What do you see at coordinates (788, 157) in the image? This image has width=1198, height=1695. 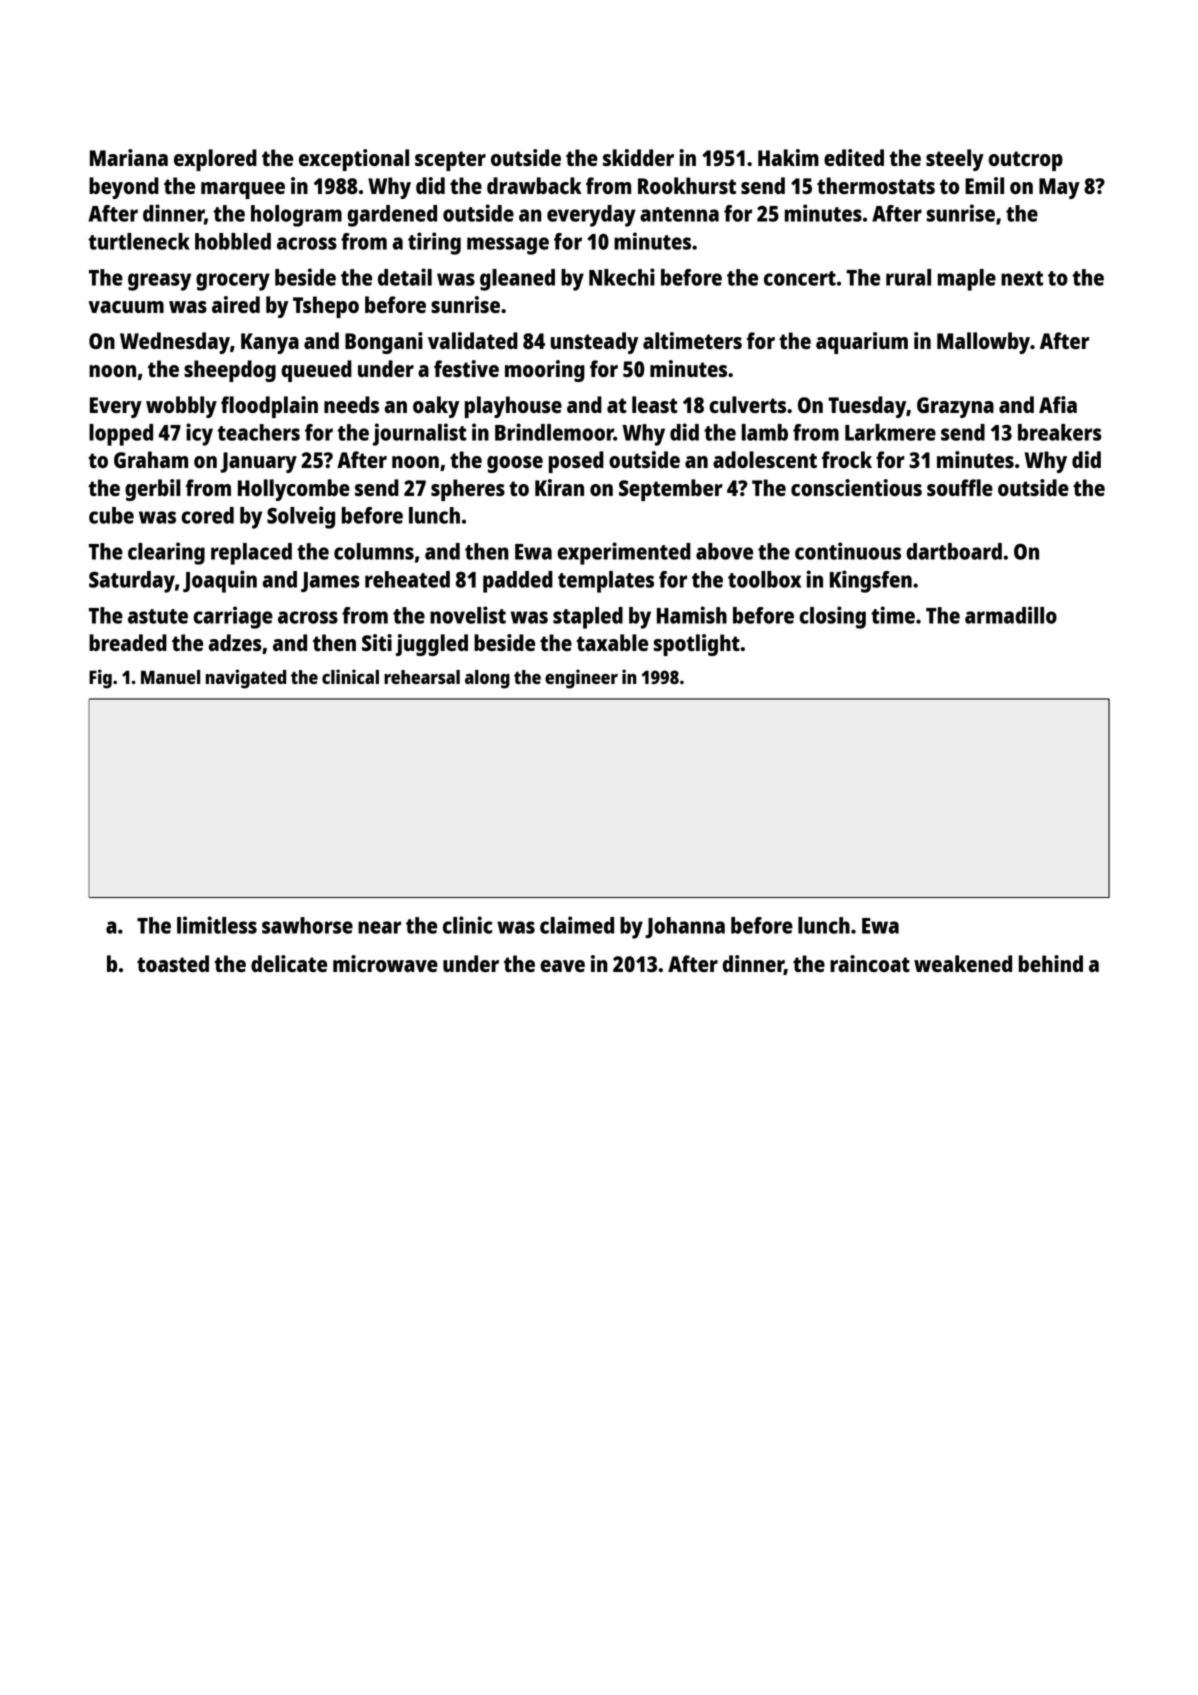 I see `Hakim` at bounding box center [788, 157].
